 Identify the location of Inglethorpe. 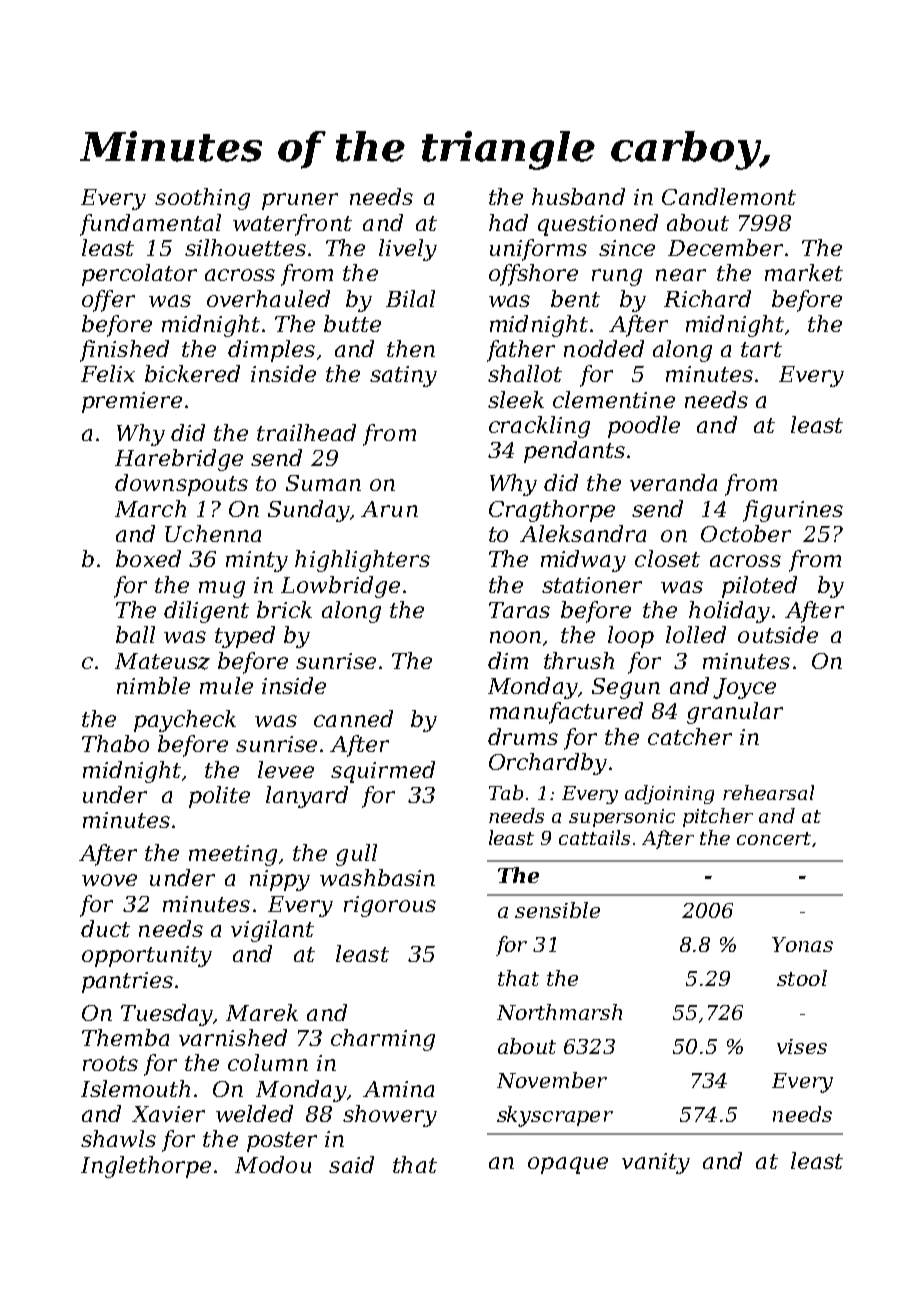
(146, 1167).
